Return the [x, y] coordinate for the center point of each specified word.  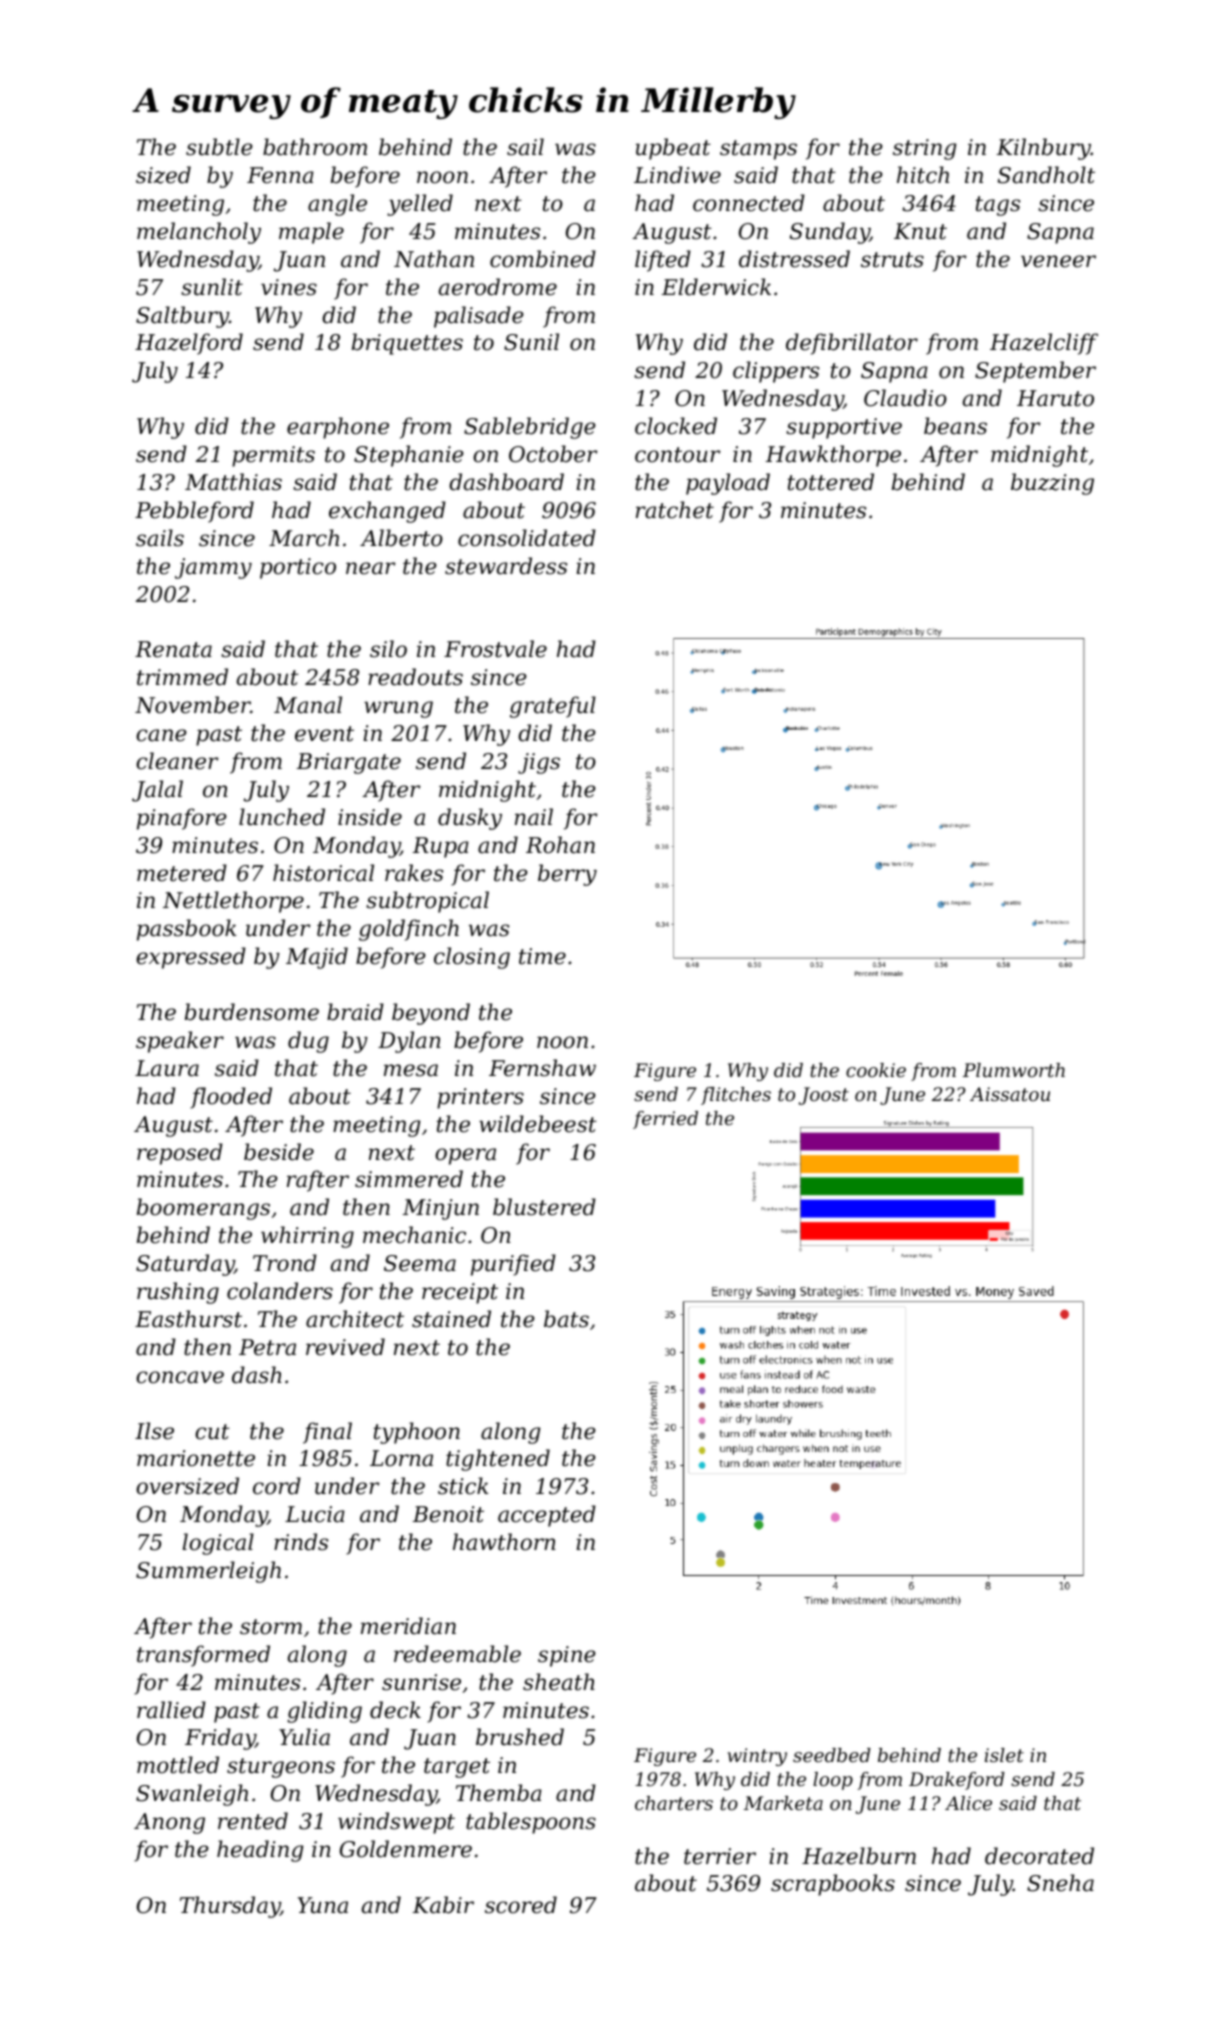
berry [567, 875]
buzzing [1052, 484]
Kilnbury [1044, 149]
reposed [180, 1154]
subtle [219, 147]
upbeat [673, 149]
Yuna [323, 1905]
